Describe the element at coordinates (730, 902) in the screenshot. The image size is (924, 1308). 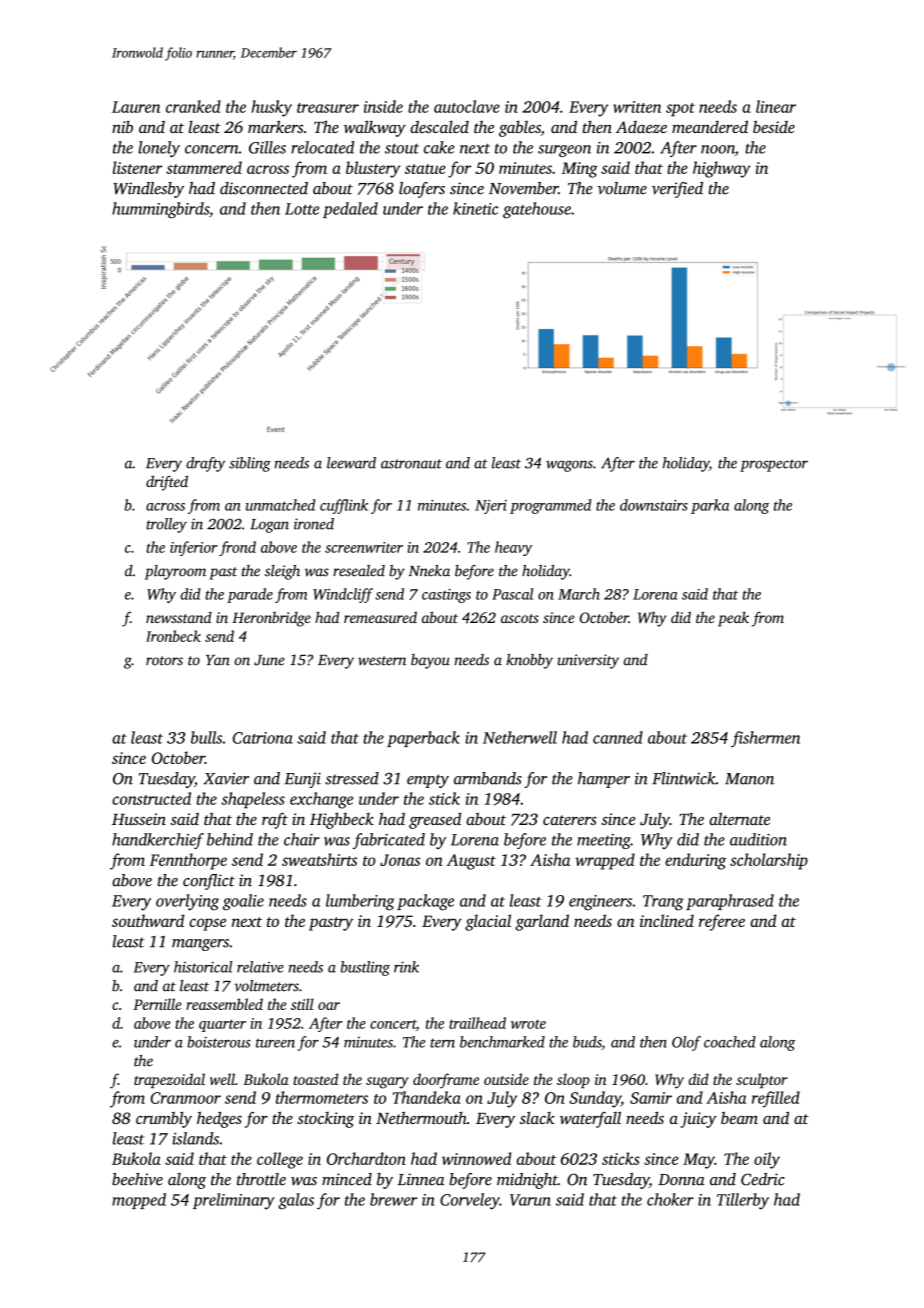
I see `paraphrased` at that location.
